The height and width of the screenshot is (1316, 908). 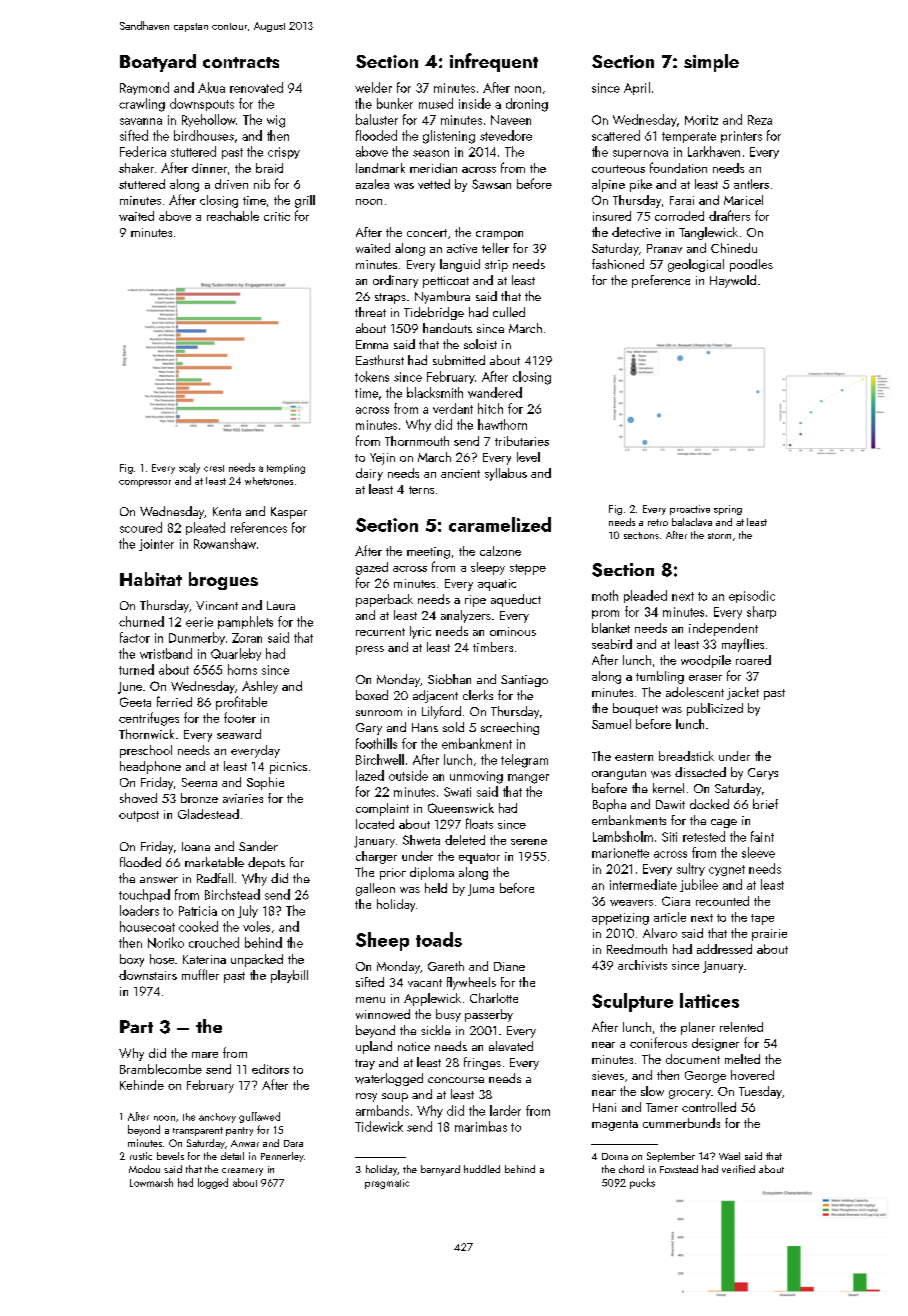 I want to click on Kenta, so click(x=227, y=511).
